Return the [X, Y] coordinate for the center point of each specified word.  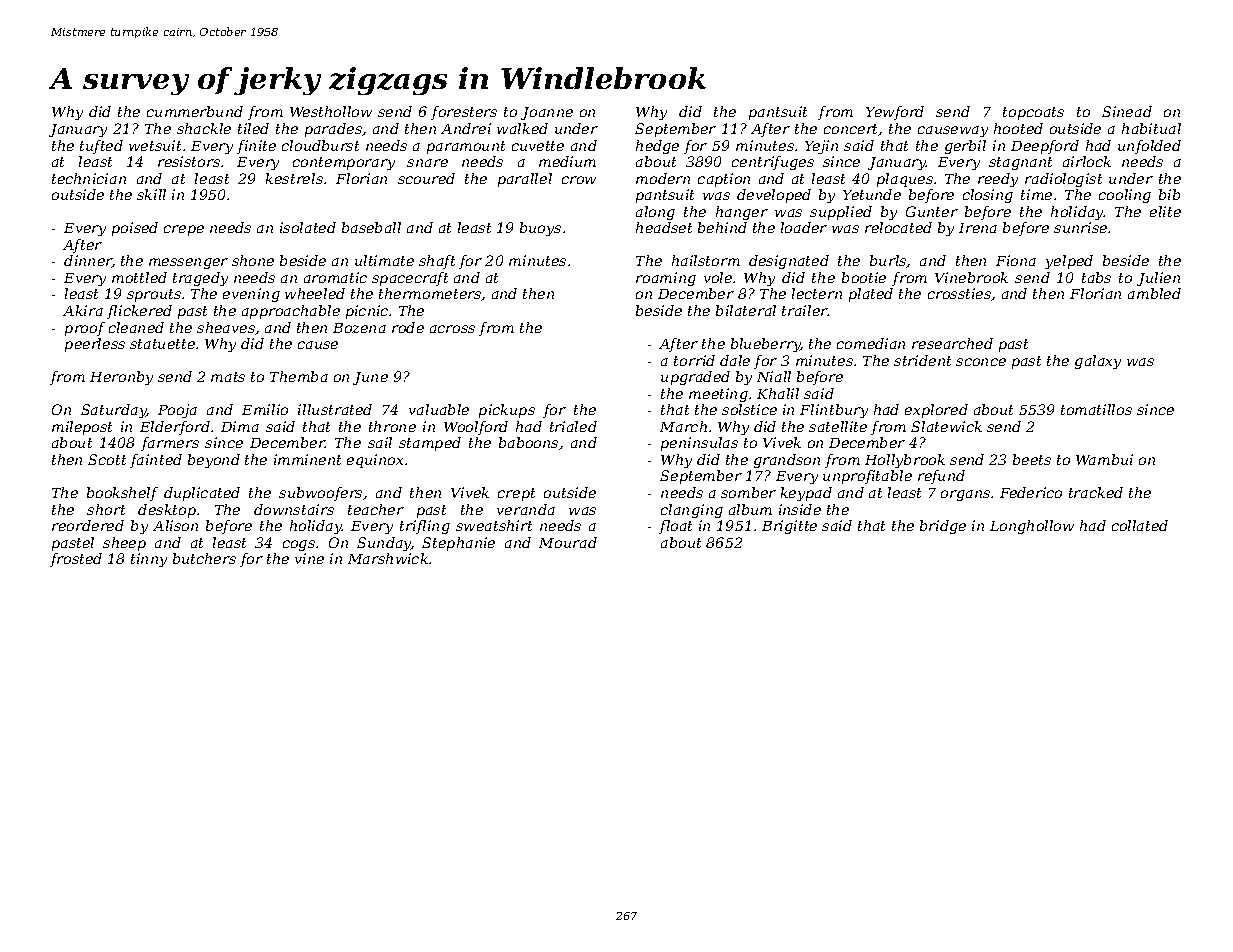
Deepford [1045, 147]
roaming [666, 279]
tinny [149, 560]
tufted [101, 147]
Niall [774, 376]
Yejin [821, 147]
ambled [1154, 293]
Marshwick [388, 558]
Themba [299, 376]
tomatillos [1096, 409]
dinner [88, 261]
